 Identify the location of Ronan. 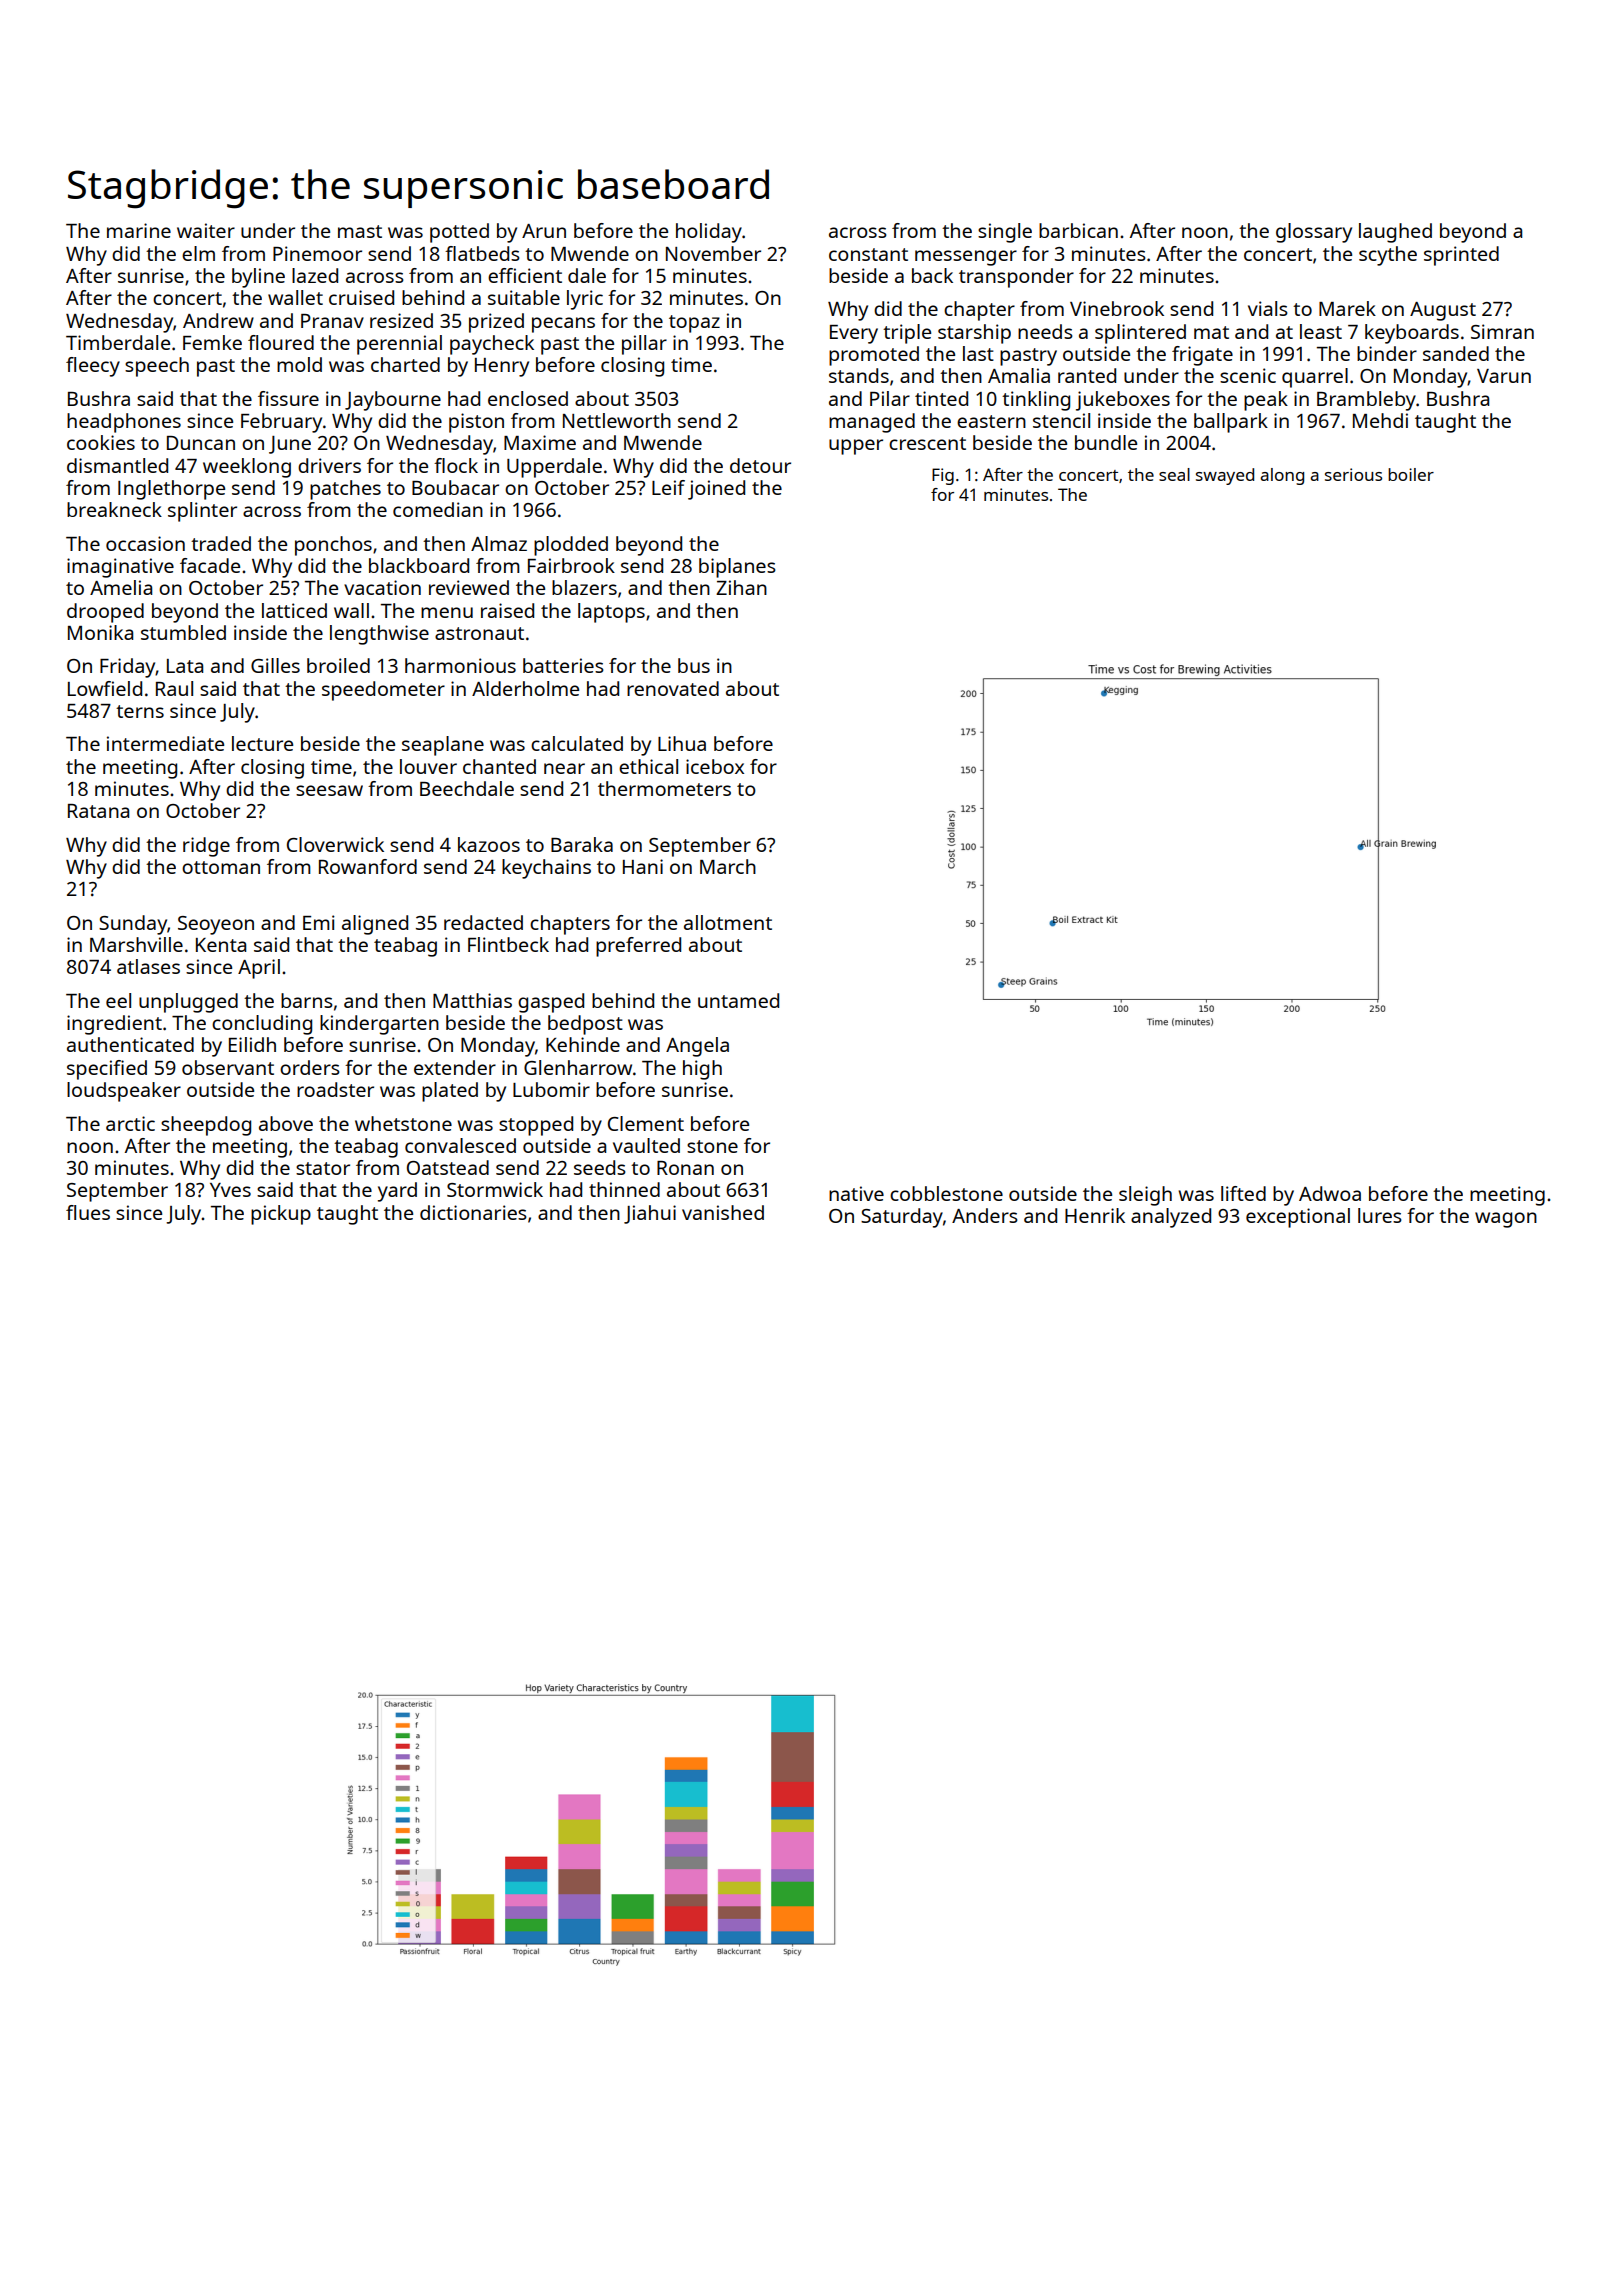
(685, 1168).
